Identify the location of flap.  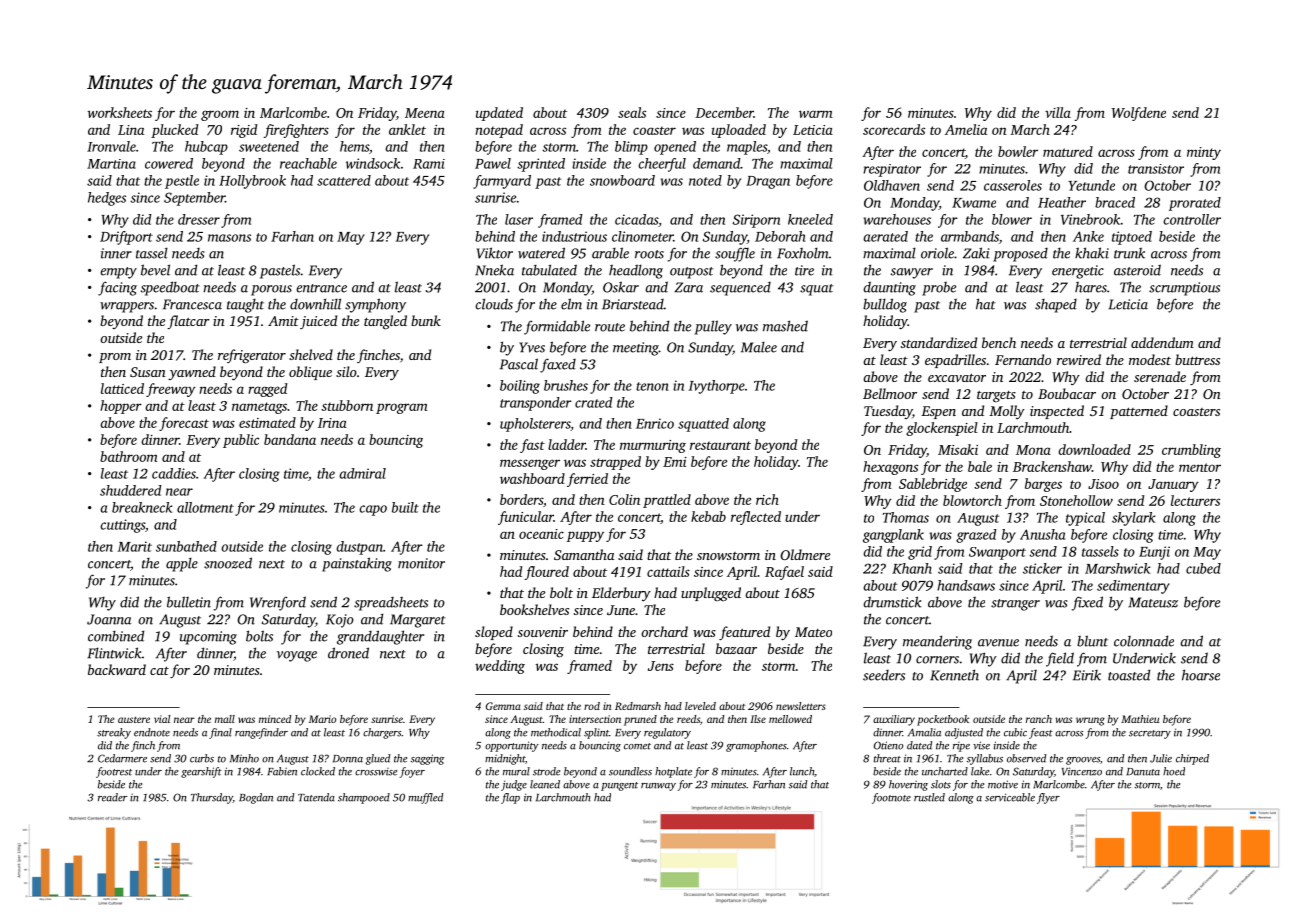
(510, 798).
